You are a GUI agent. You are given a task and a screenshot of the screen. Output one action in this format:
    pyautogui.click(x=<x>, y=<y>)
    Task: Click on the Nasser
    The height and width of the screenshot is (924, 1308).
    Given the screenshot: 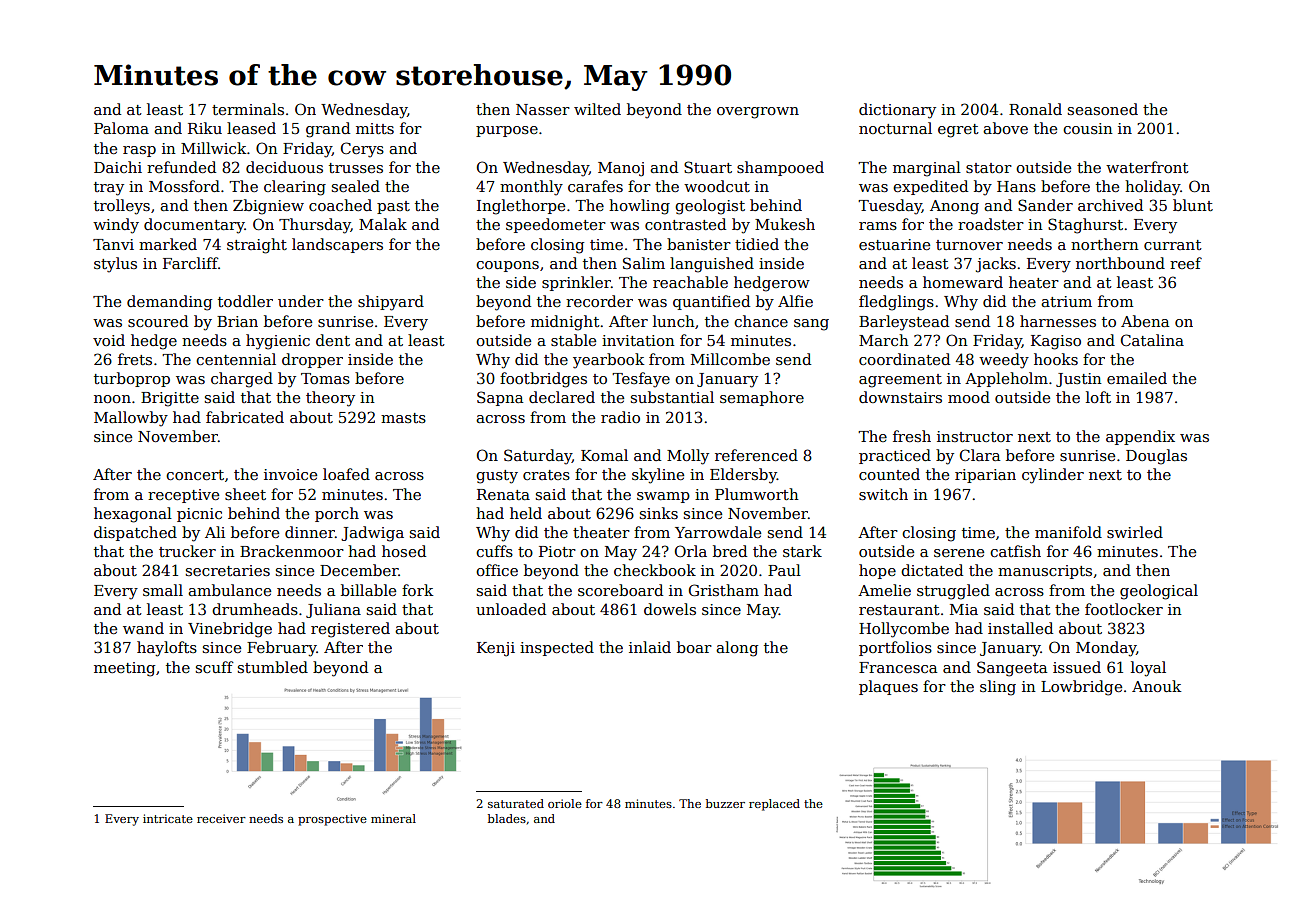 What is the action you would take?
    pyautogui.click(x=543, y=109)
